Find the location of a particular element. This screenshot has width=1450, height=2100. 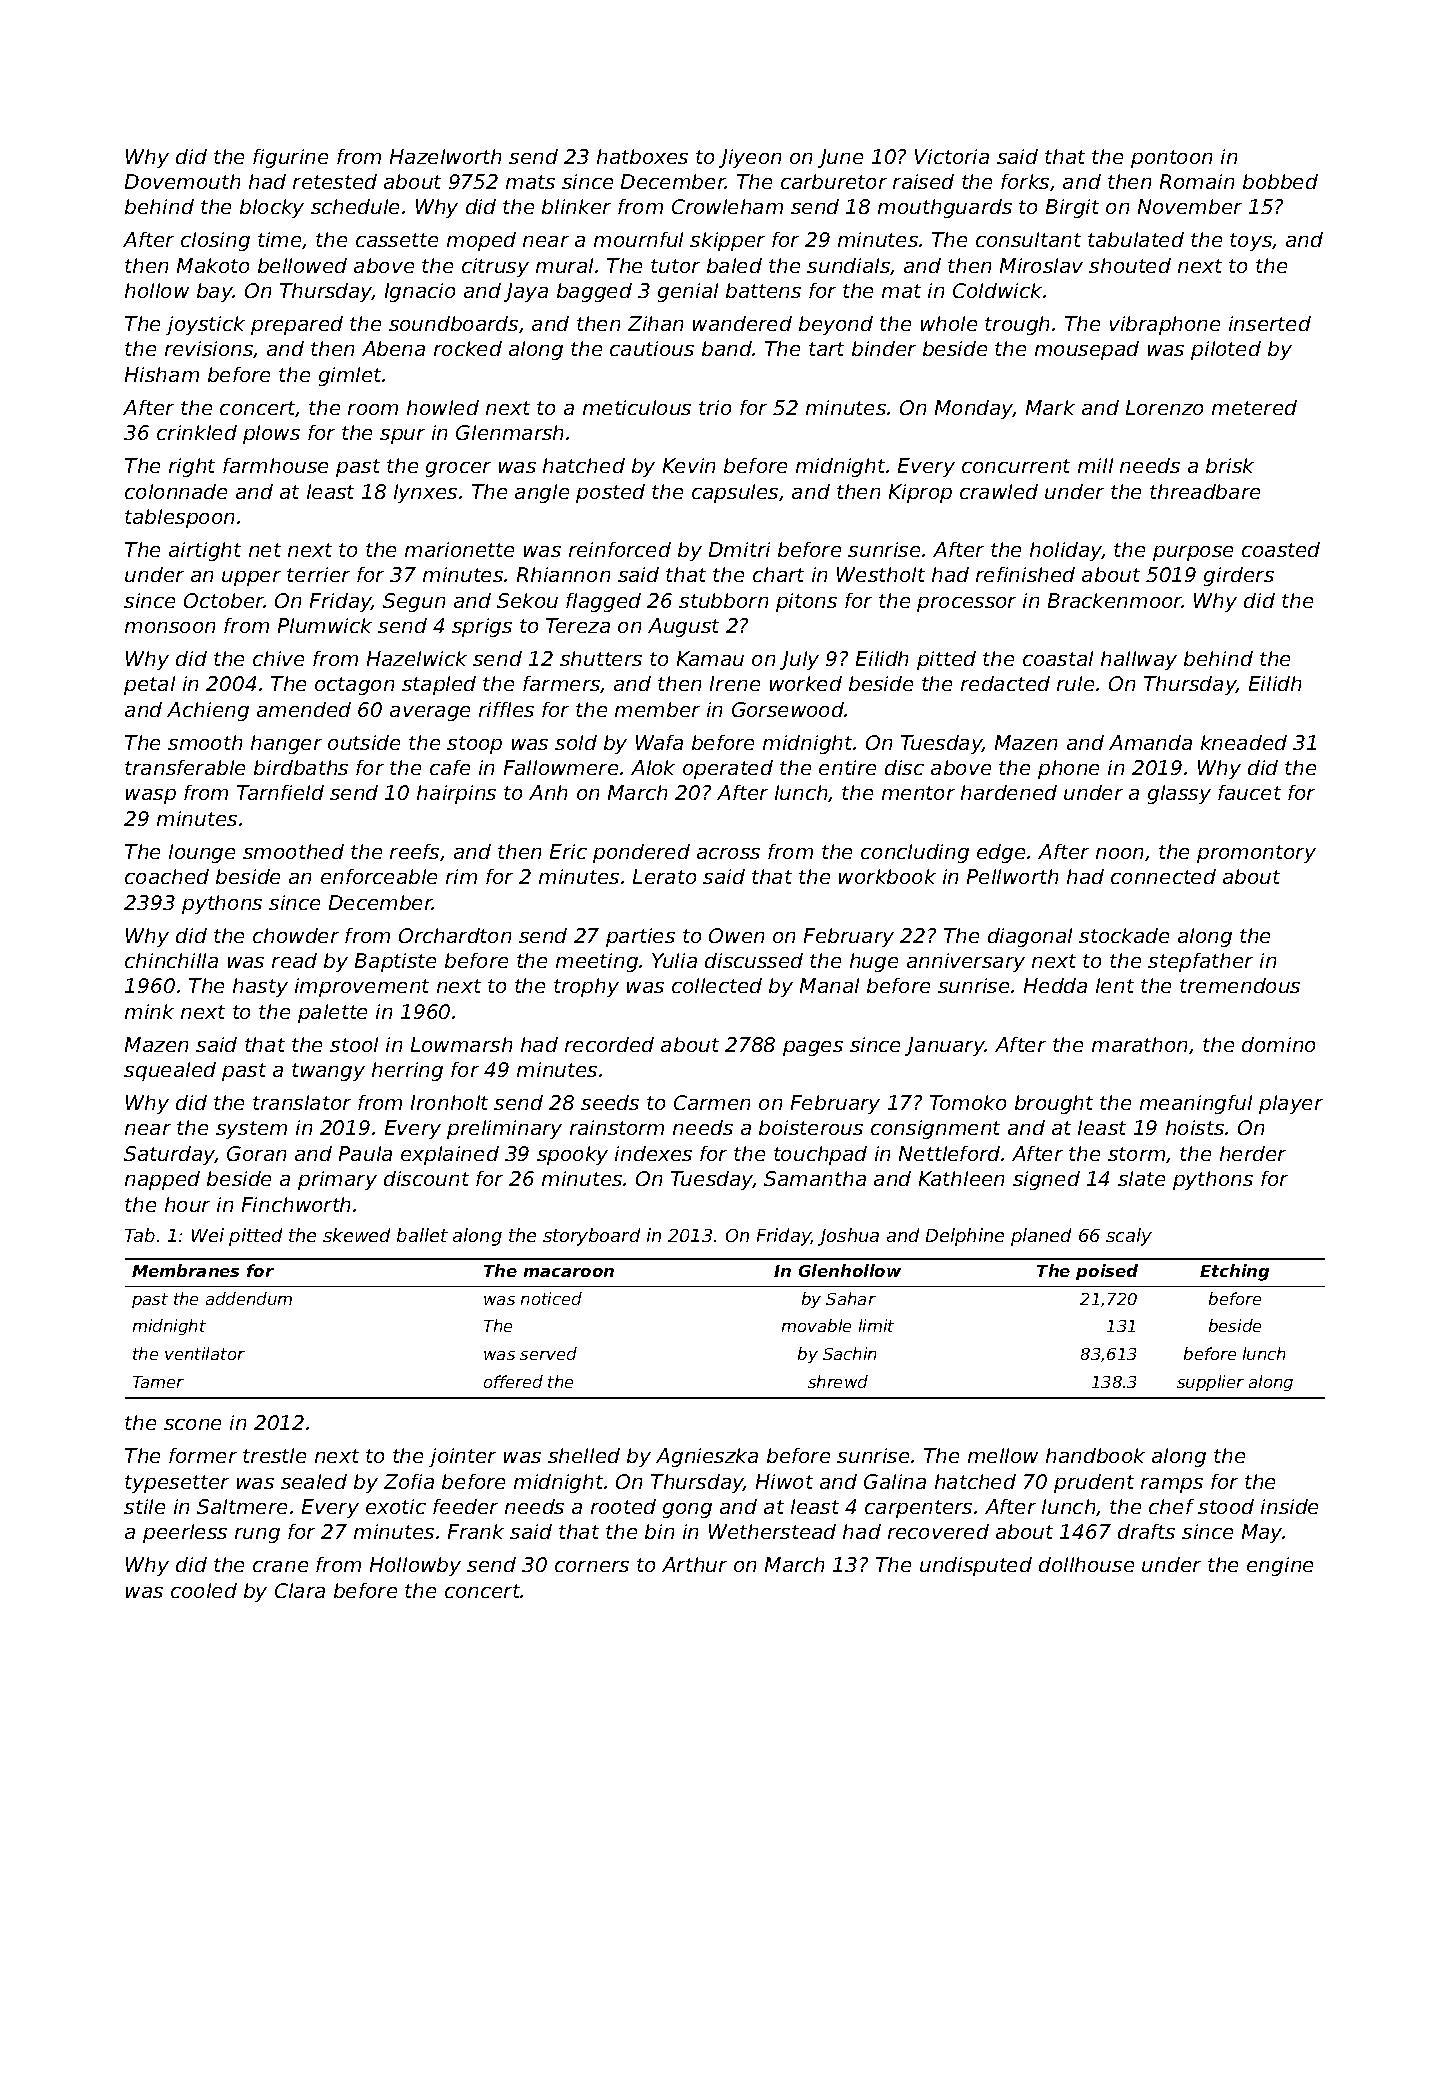

trestle is located at coordinates (274, 1455).
